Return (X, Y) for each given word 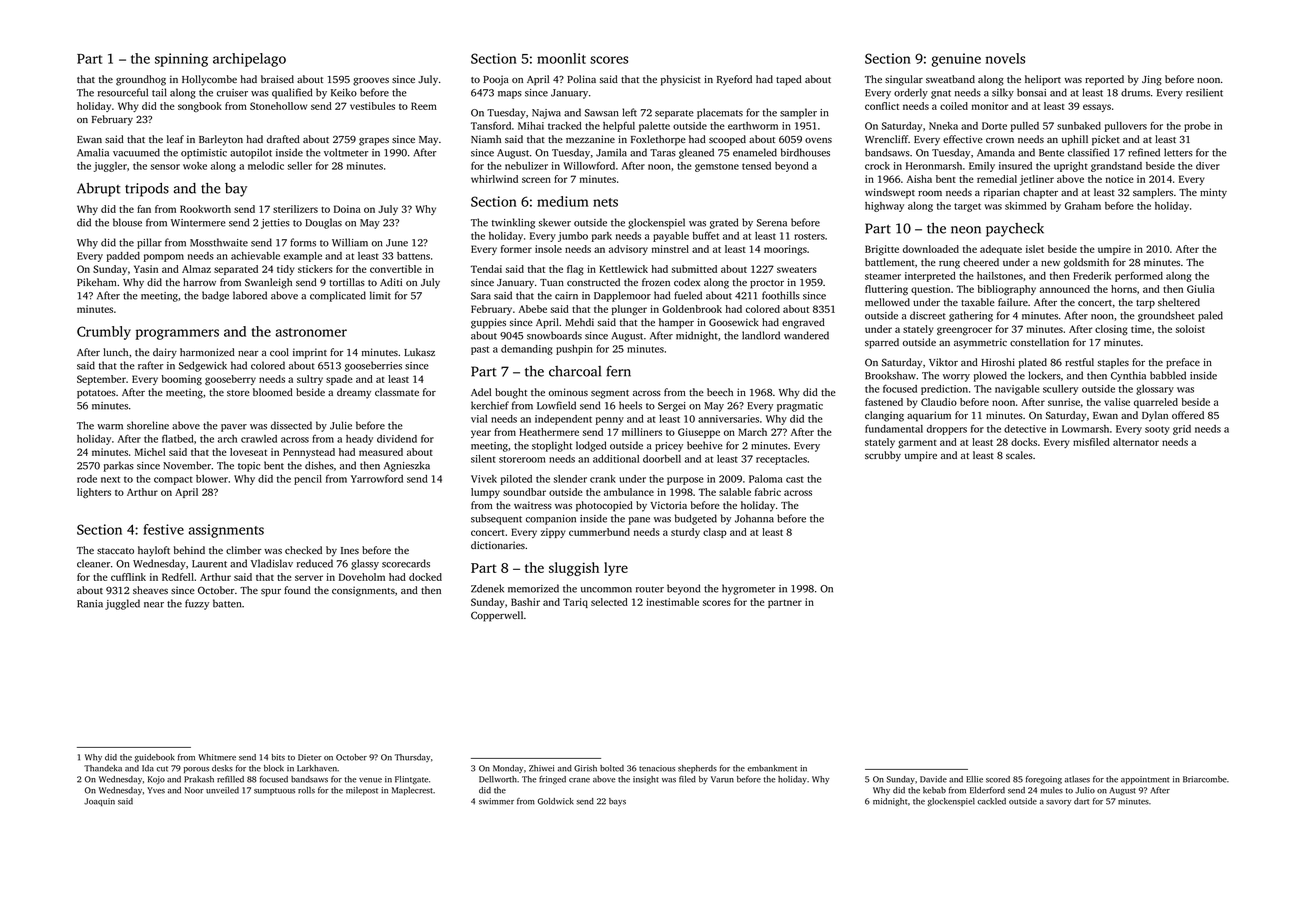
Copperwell (497, 616)
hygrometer (748, 589)
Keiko (344, 92)
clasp (715, 533)
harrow (199, 282)
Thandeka (103, 768)
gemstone (717, 167)
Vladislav (272, 563)
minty (1213, 193)
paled (1210, 316)
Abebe (533, 309)
